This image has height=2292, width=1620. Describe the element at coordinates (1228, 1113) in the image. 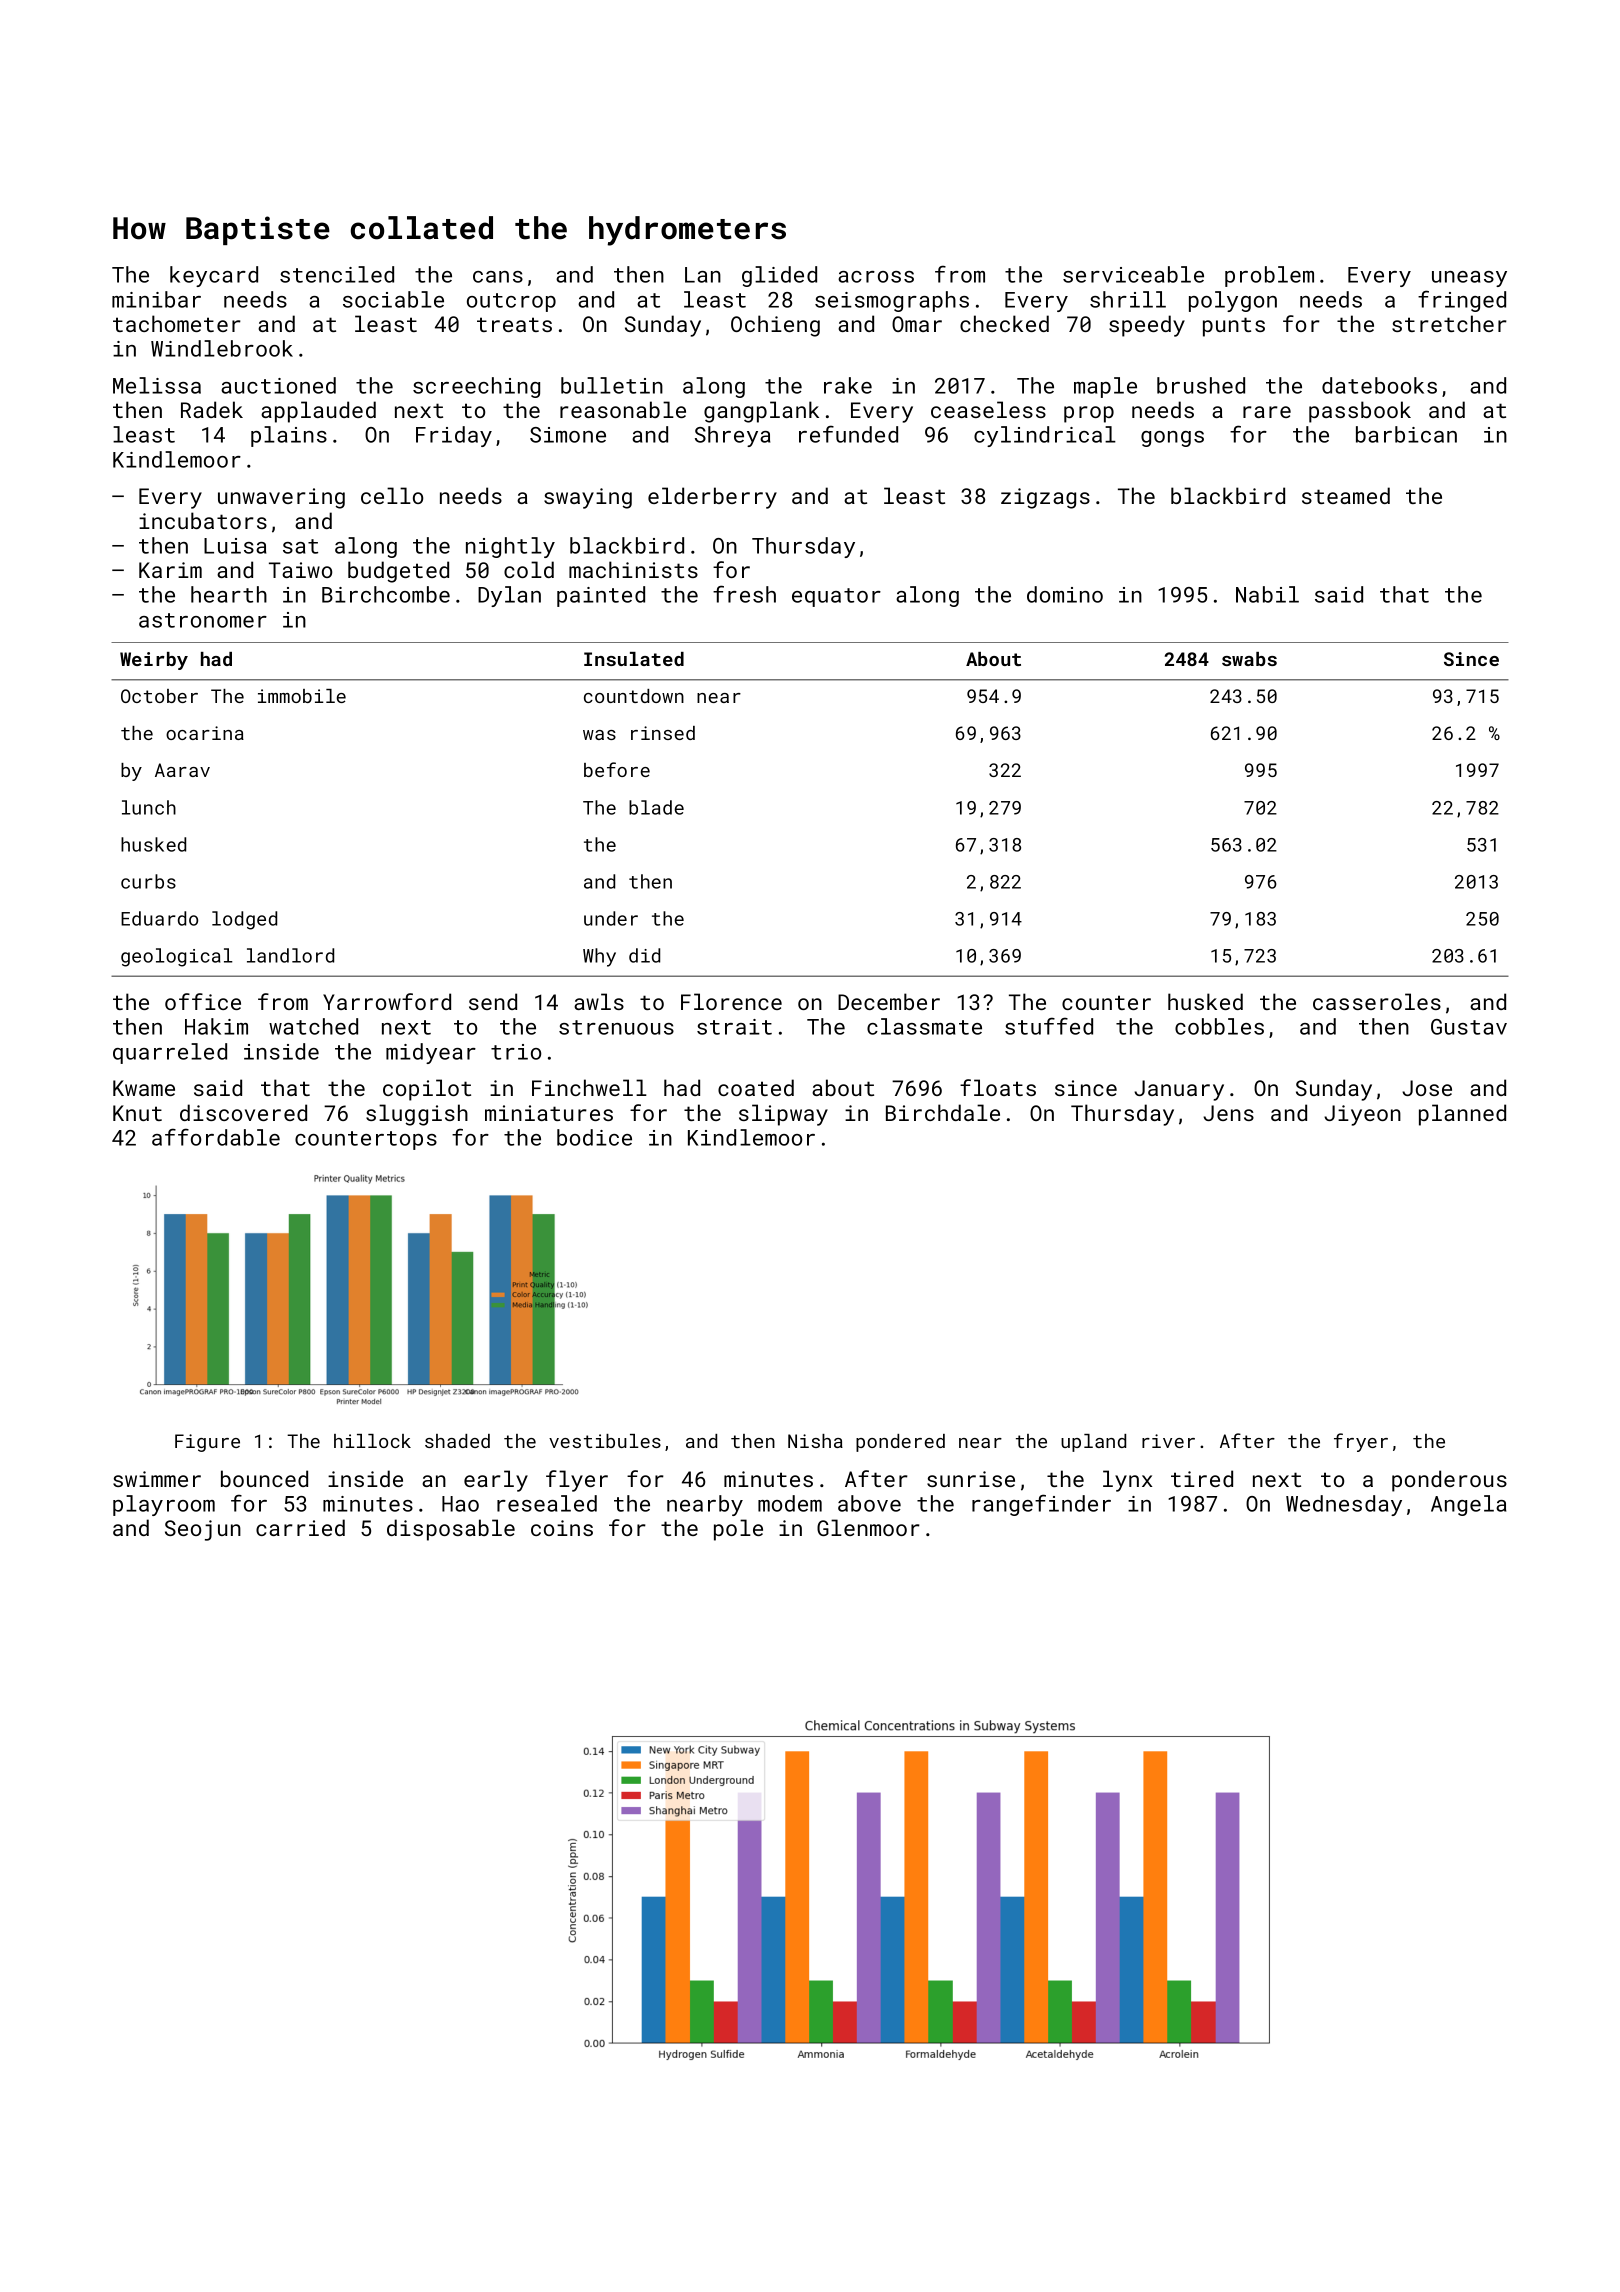

I see `Jens` at that location.
